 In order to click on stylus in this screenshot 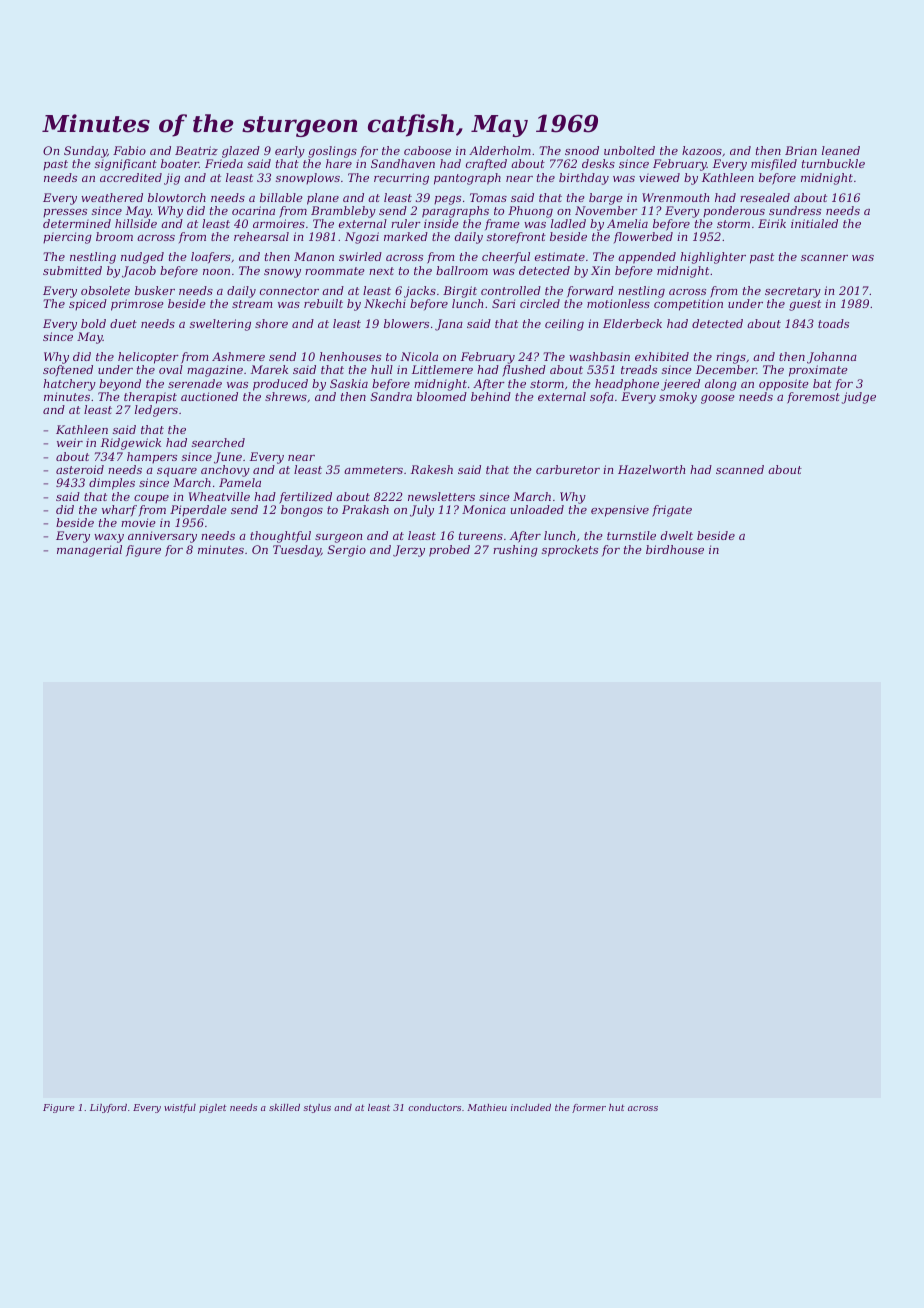, I will do `click(317, 1108)`.
